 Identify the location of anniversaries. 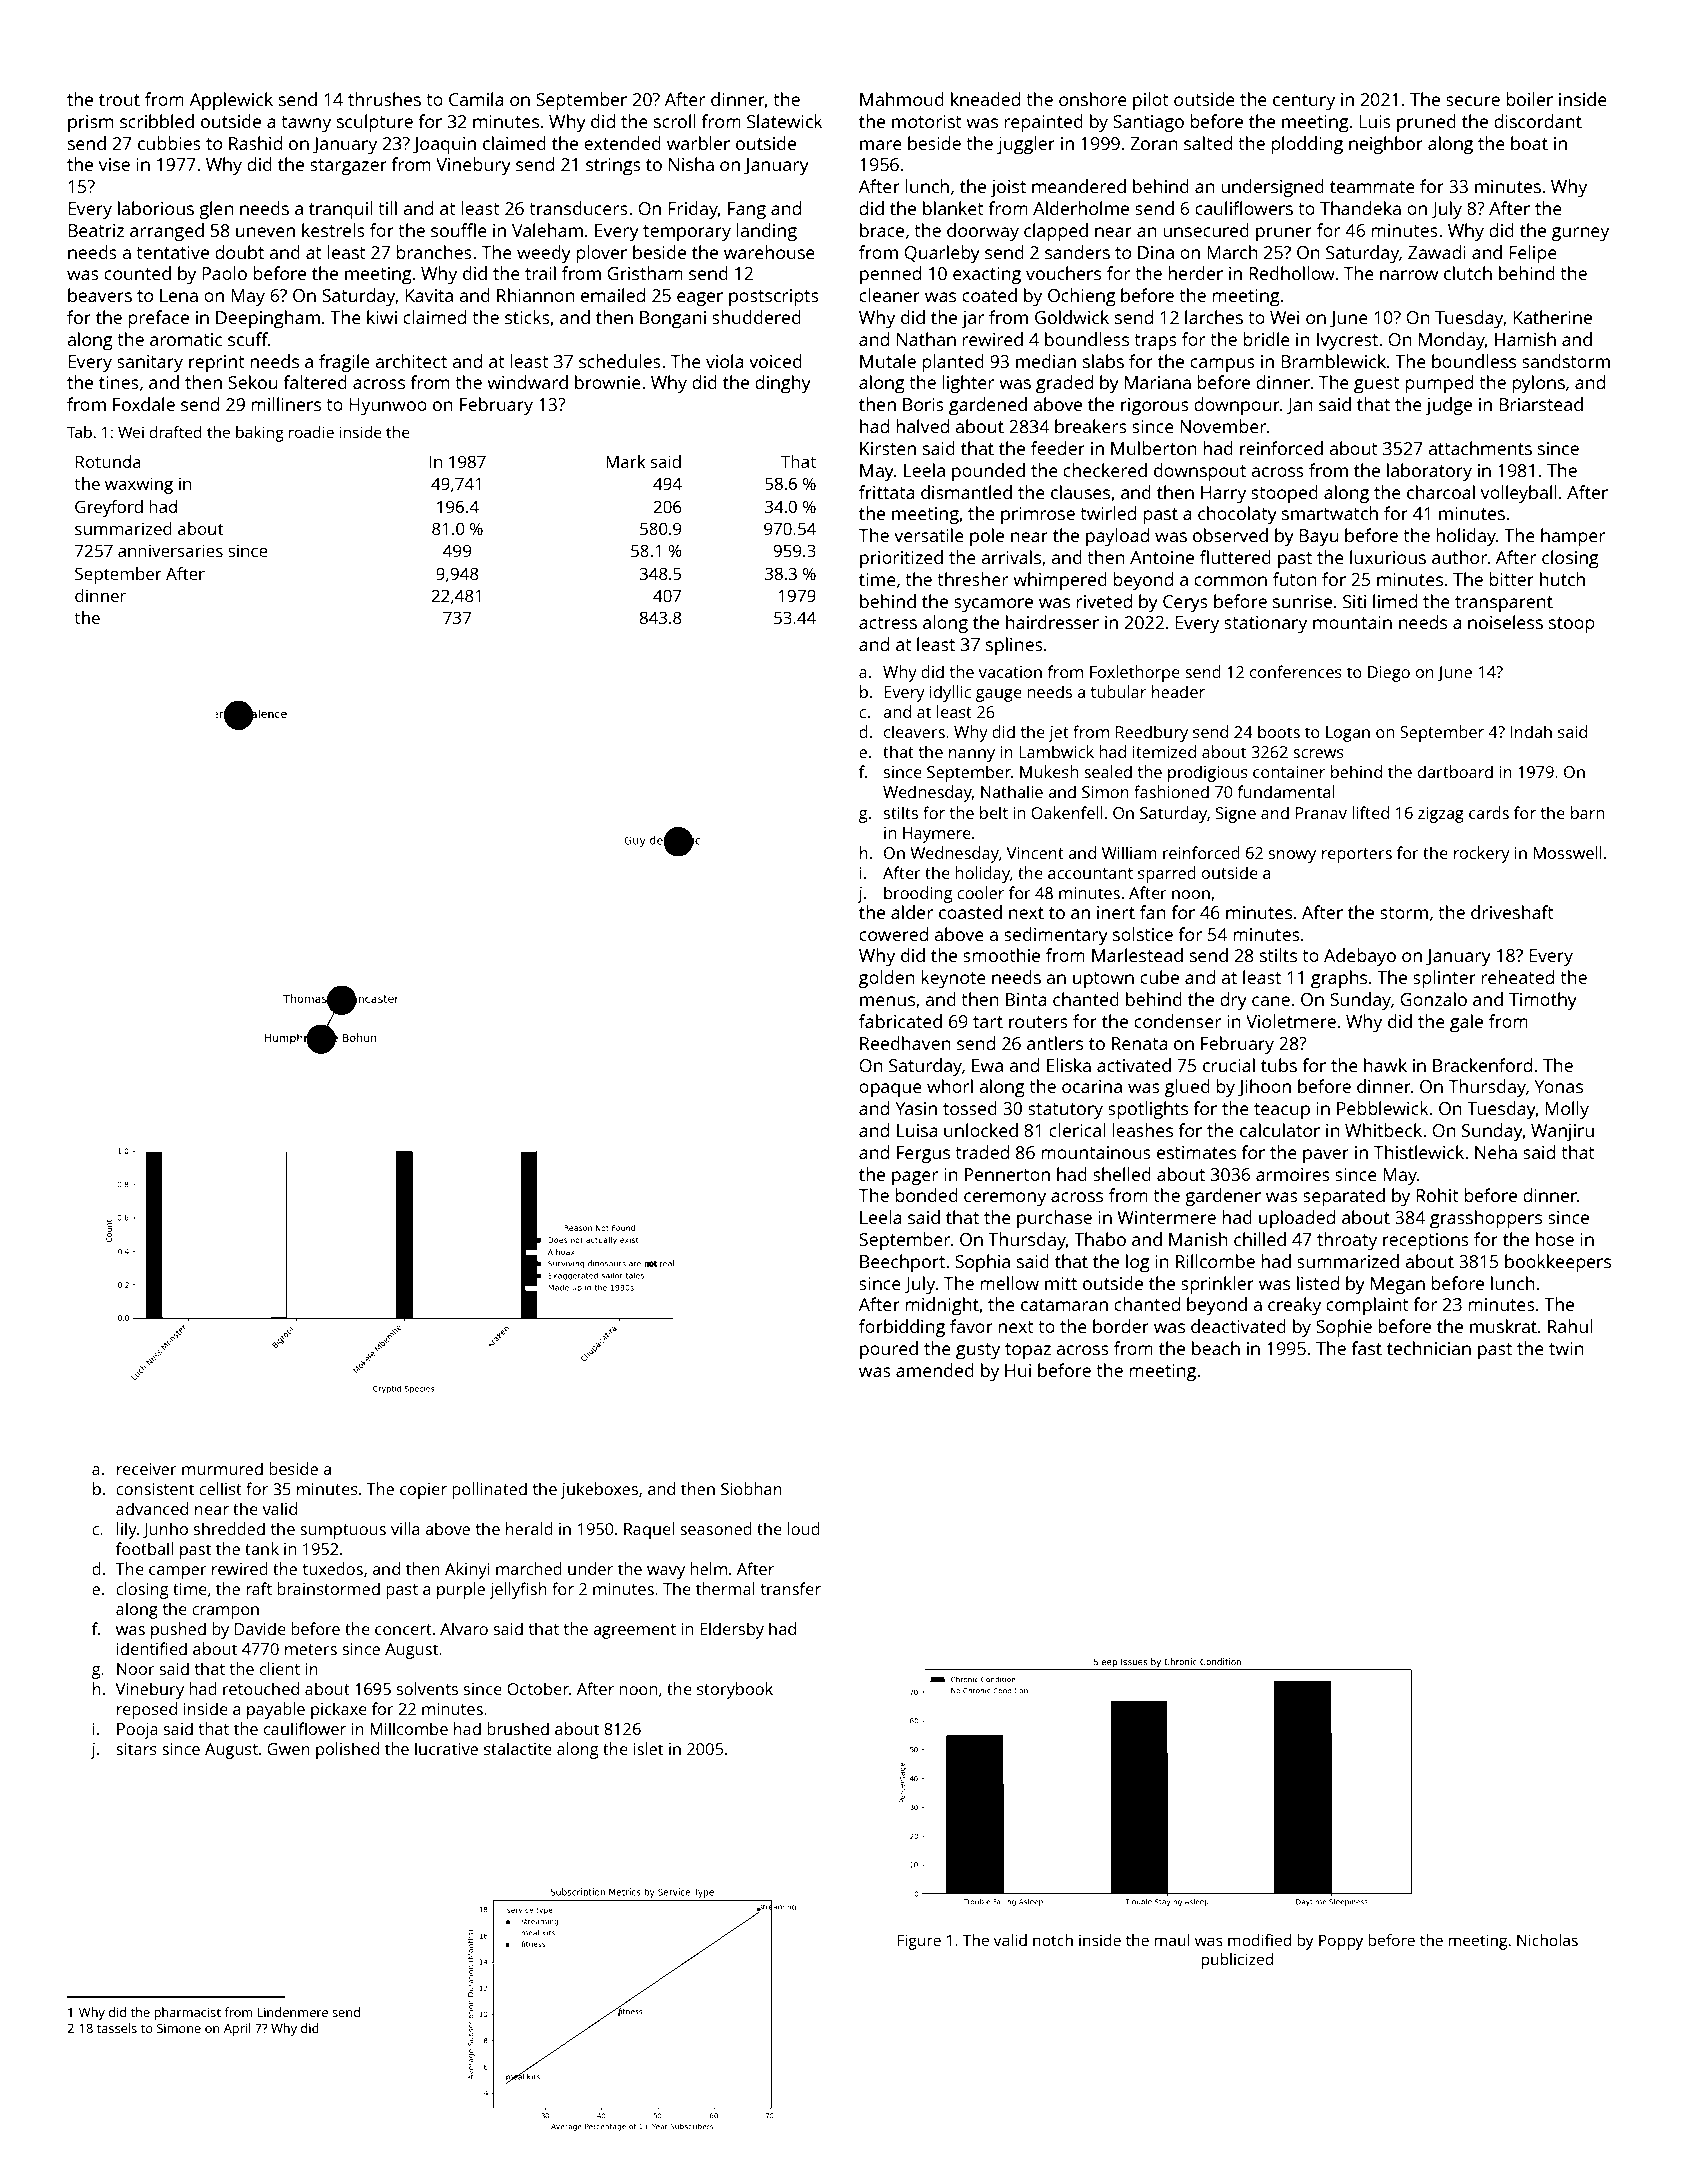
(170, 550).
